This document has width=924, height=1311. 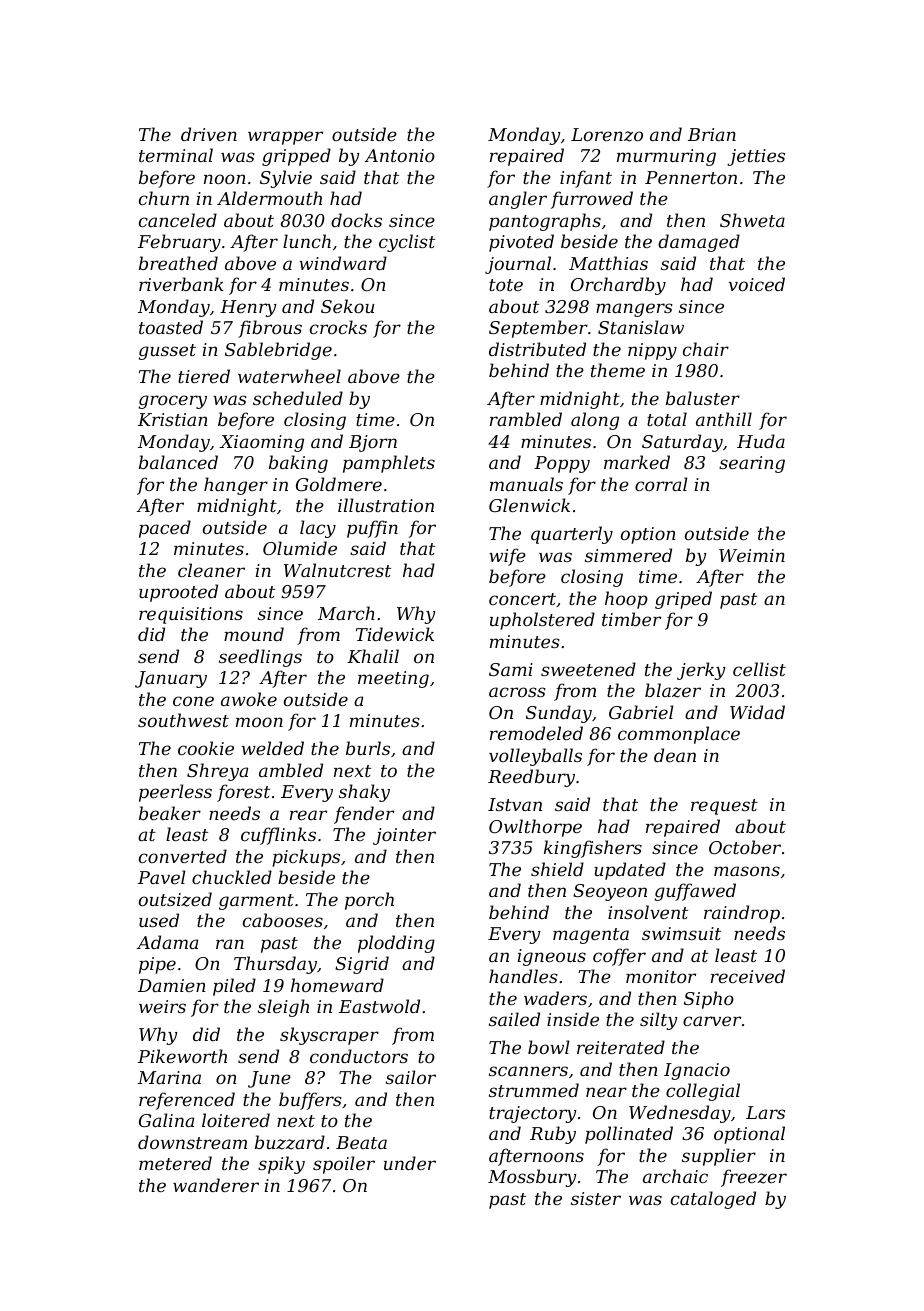 I want to click on archaic, so click(x=675, y=1176).
